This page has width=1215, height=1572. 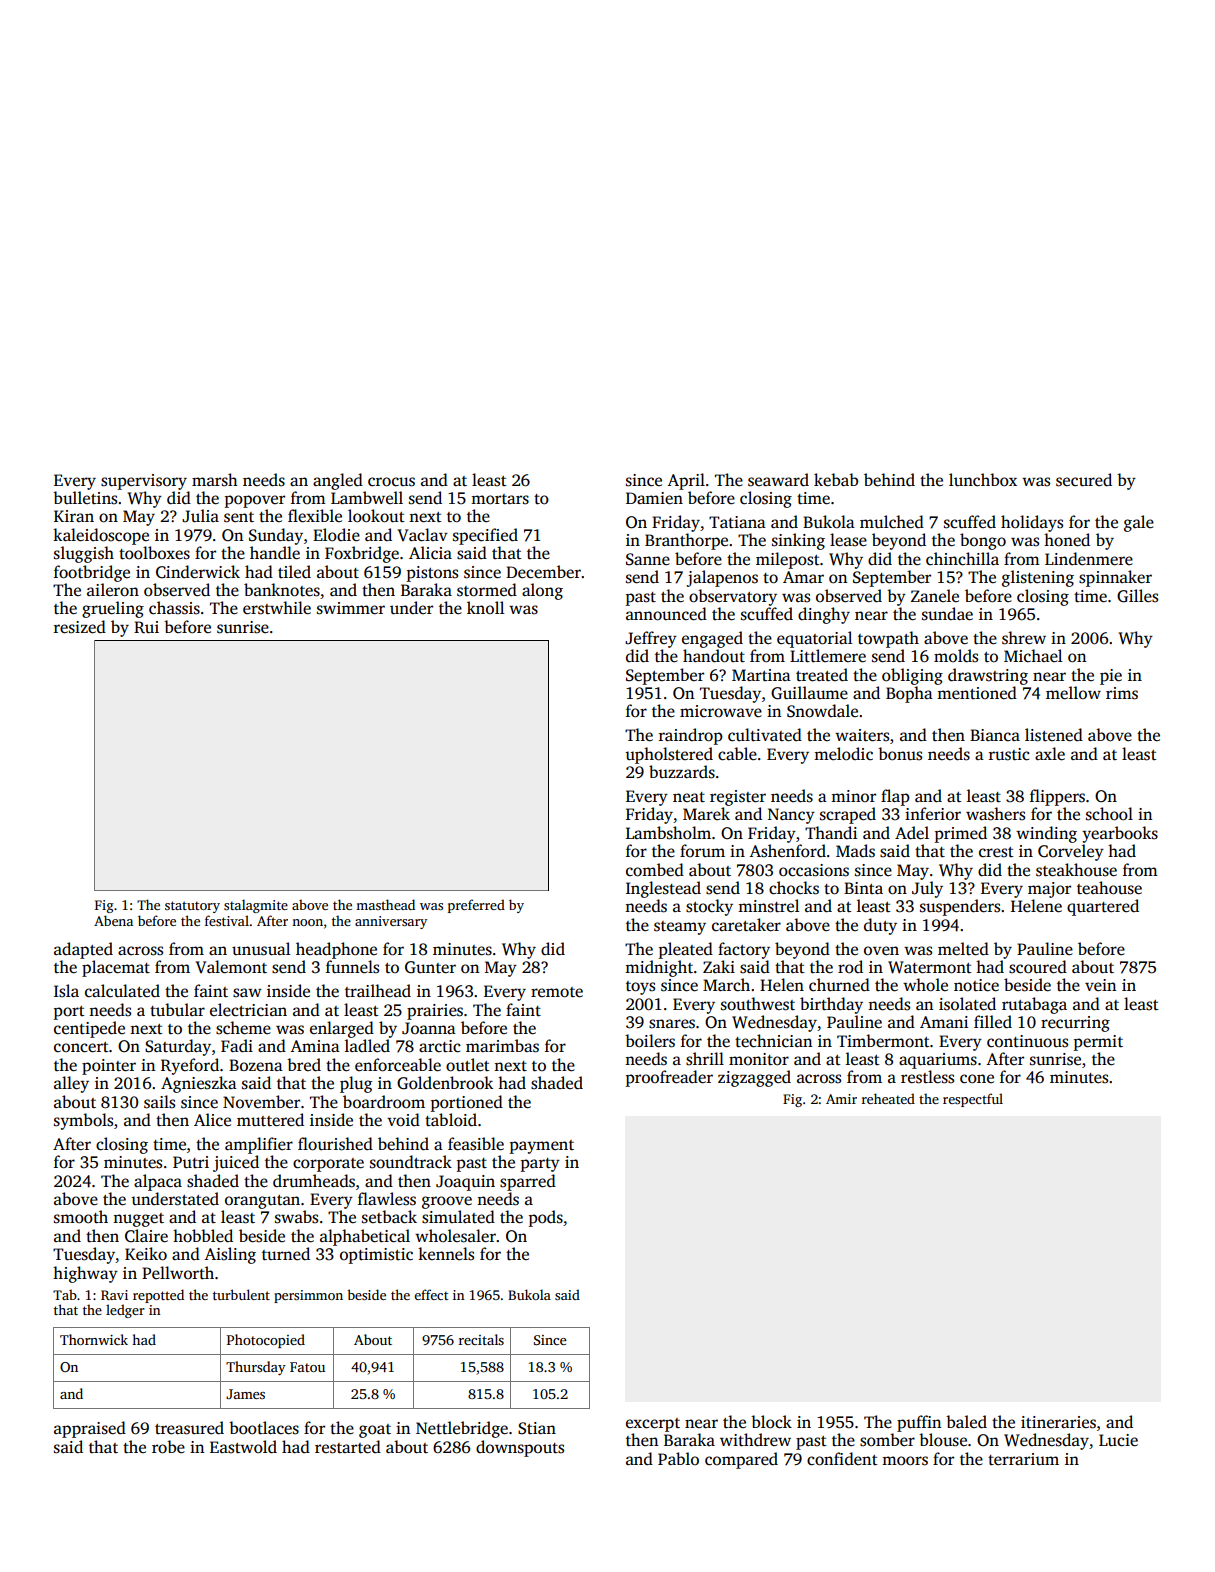 I want to click on masthead, so click(x=385, y=904).
